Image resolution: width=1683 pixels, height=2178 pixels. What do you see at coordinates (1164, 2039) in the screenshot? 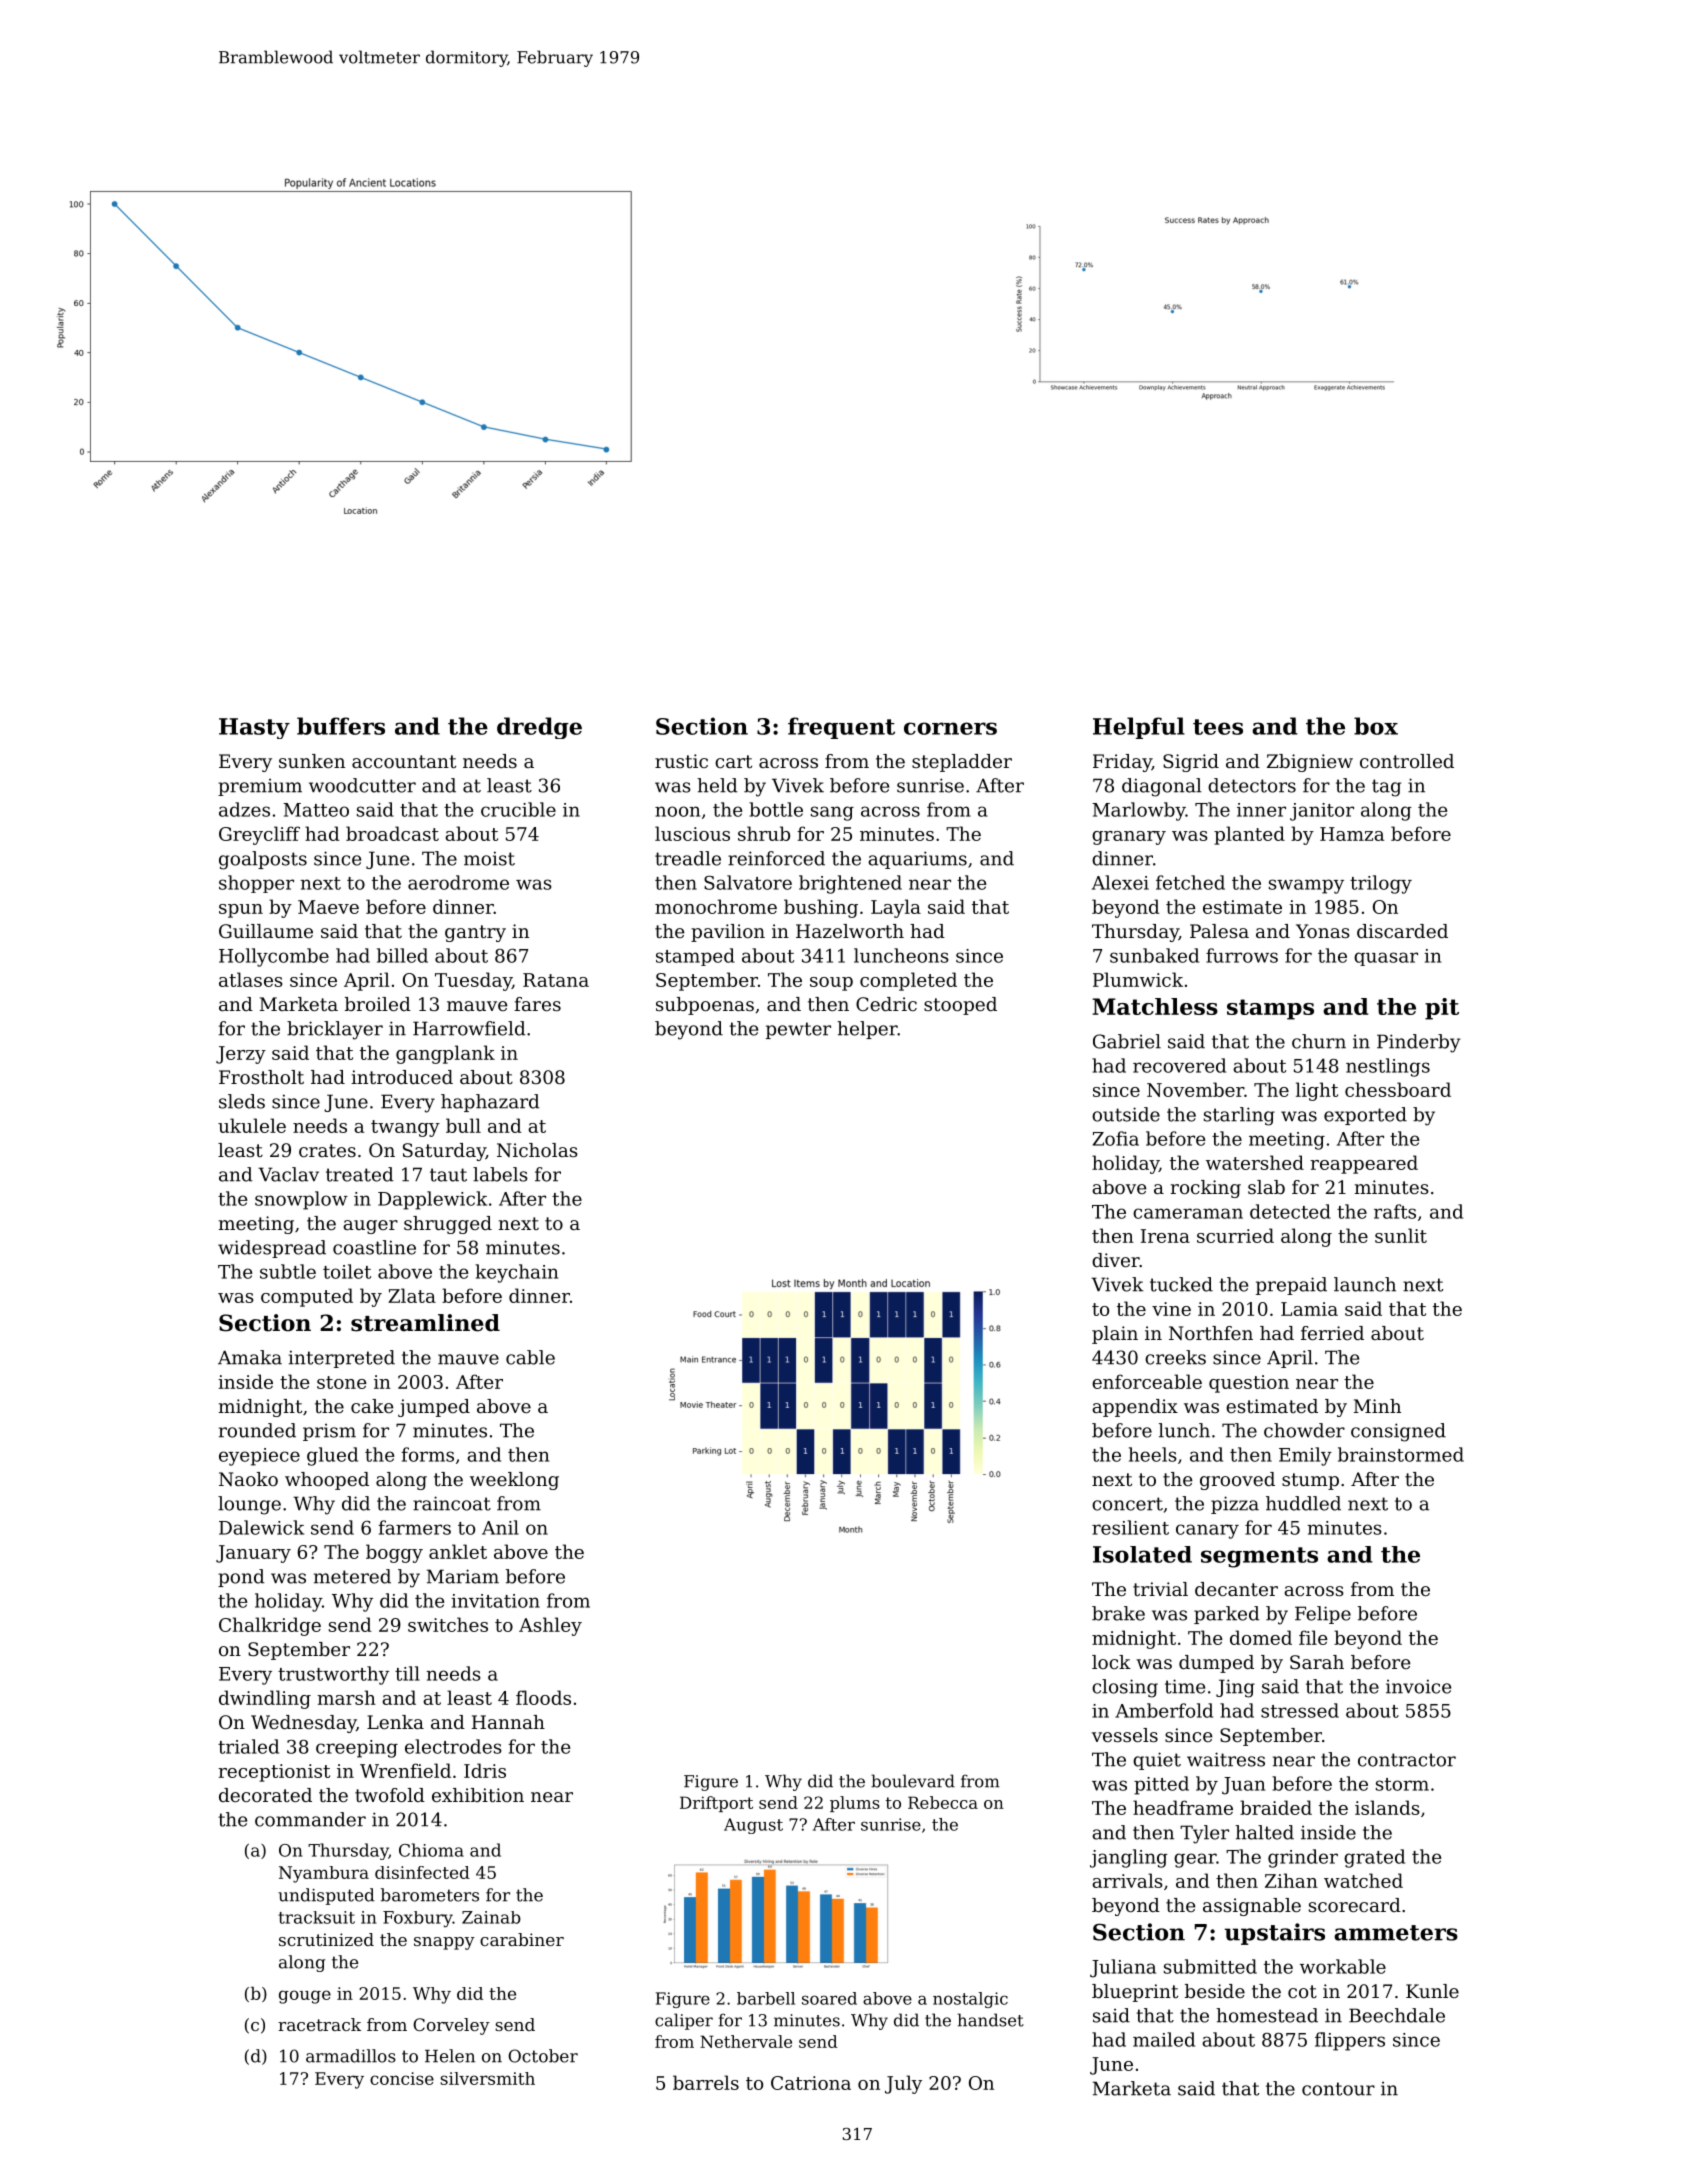
I see `mailed` at bounding box center [1164, 2039].
